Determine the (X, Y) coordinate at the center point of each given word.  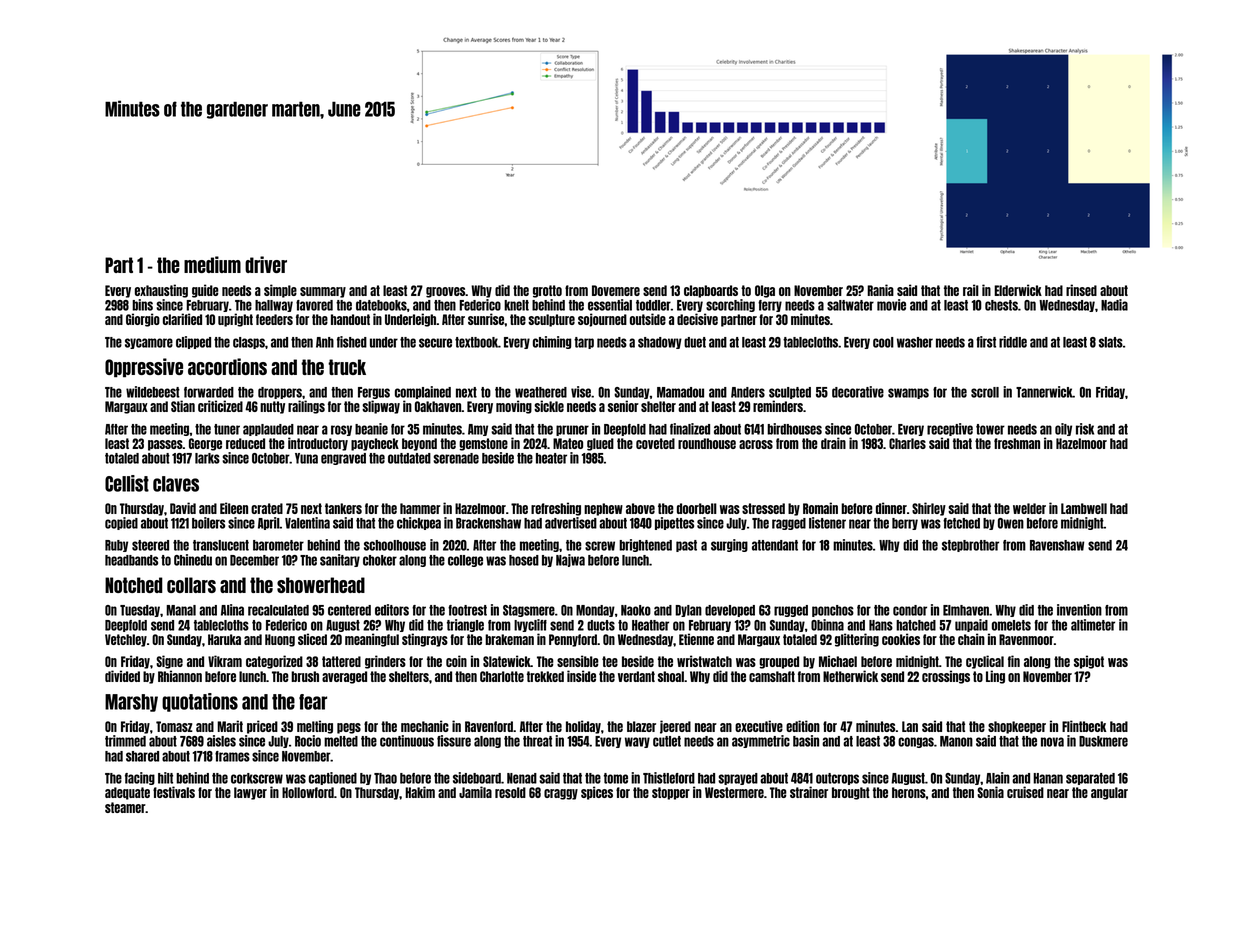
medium (212, 264)
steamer (125, 807)
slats (1111, 342)
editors (392, 610)
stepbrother (970, 546)
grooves (445, 292)
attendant (775, 545)
